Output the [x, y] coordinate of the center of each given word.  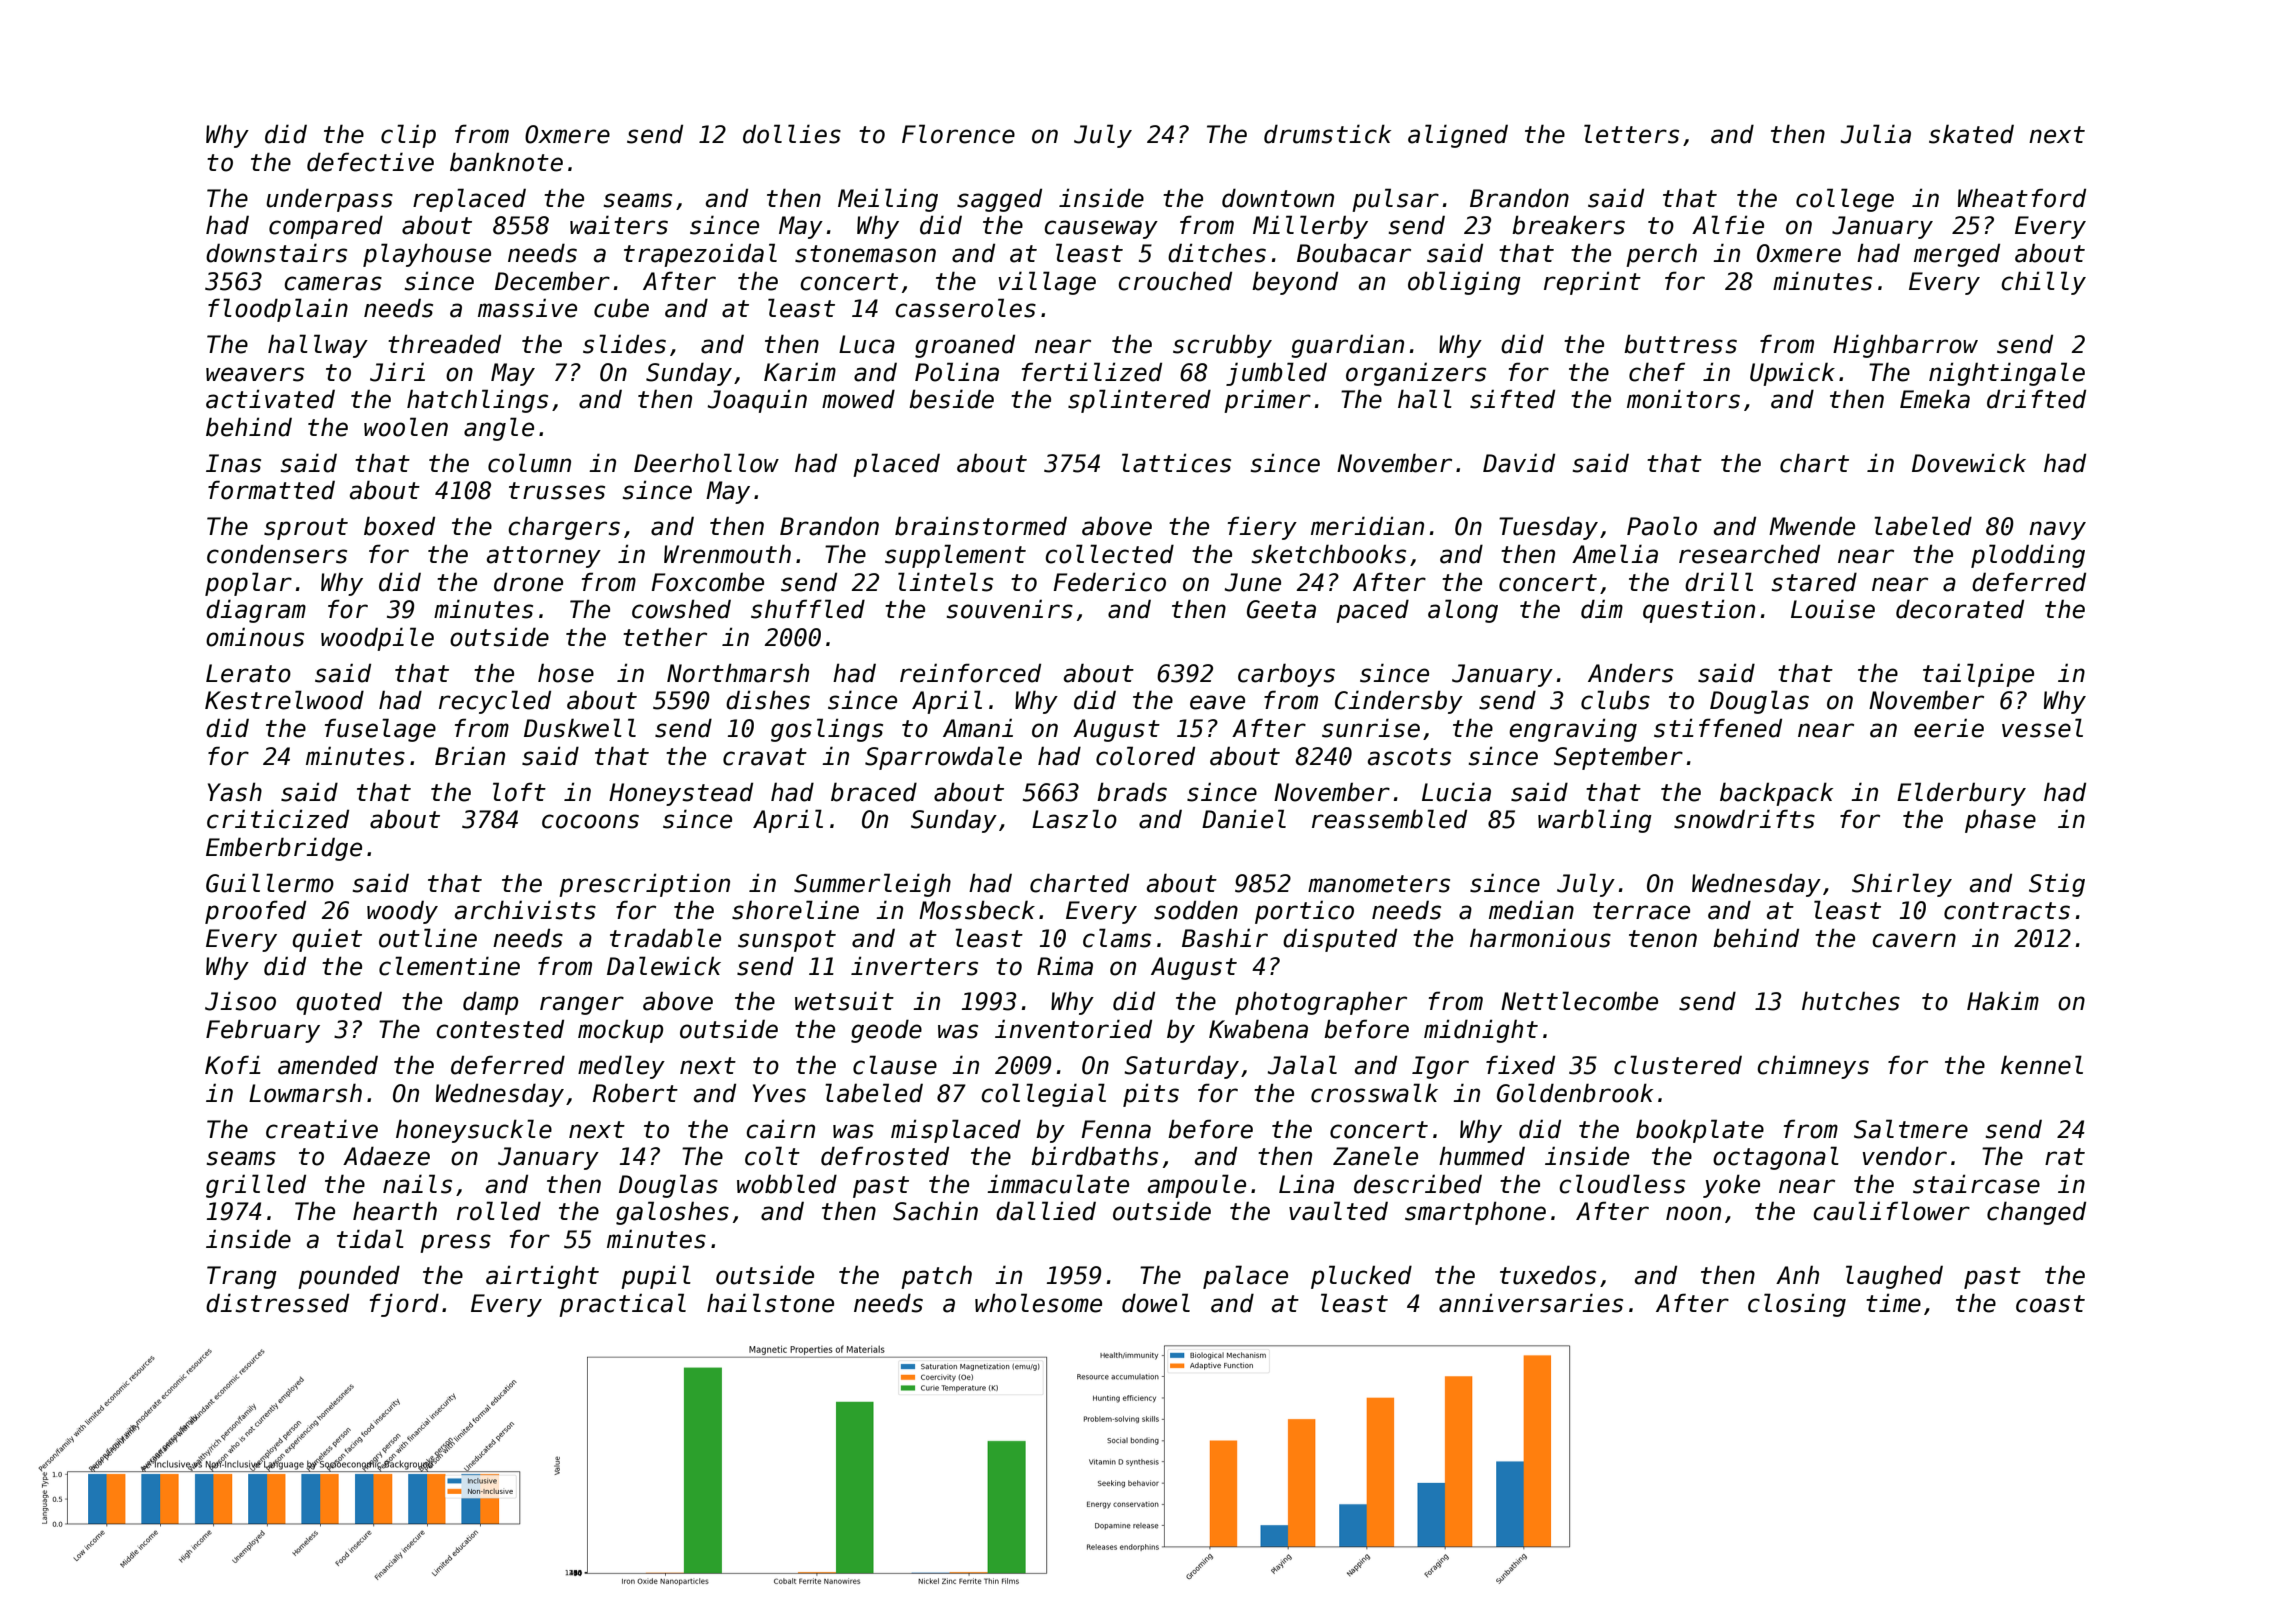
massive [527, 308]
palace [1245, 1277]
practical [622, 1305]
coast [2050, 1304]
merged [1957, 255]
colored [1145, 756]
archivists [525, 910]
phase [2000, 821]
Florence [958, 134]
